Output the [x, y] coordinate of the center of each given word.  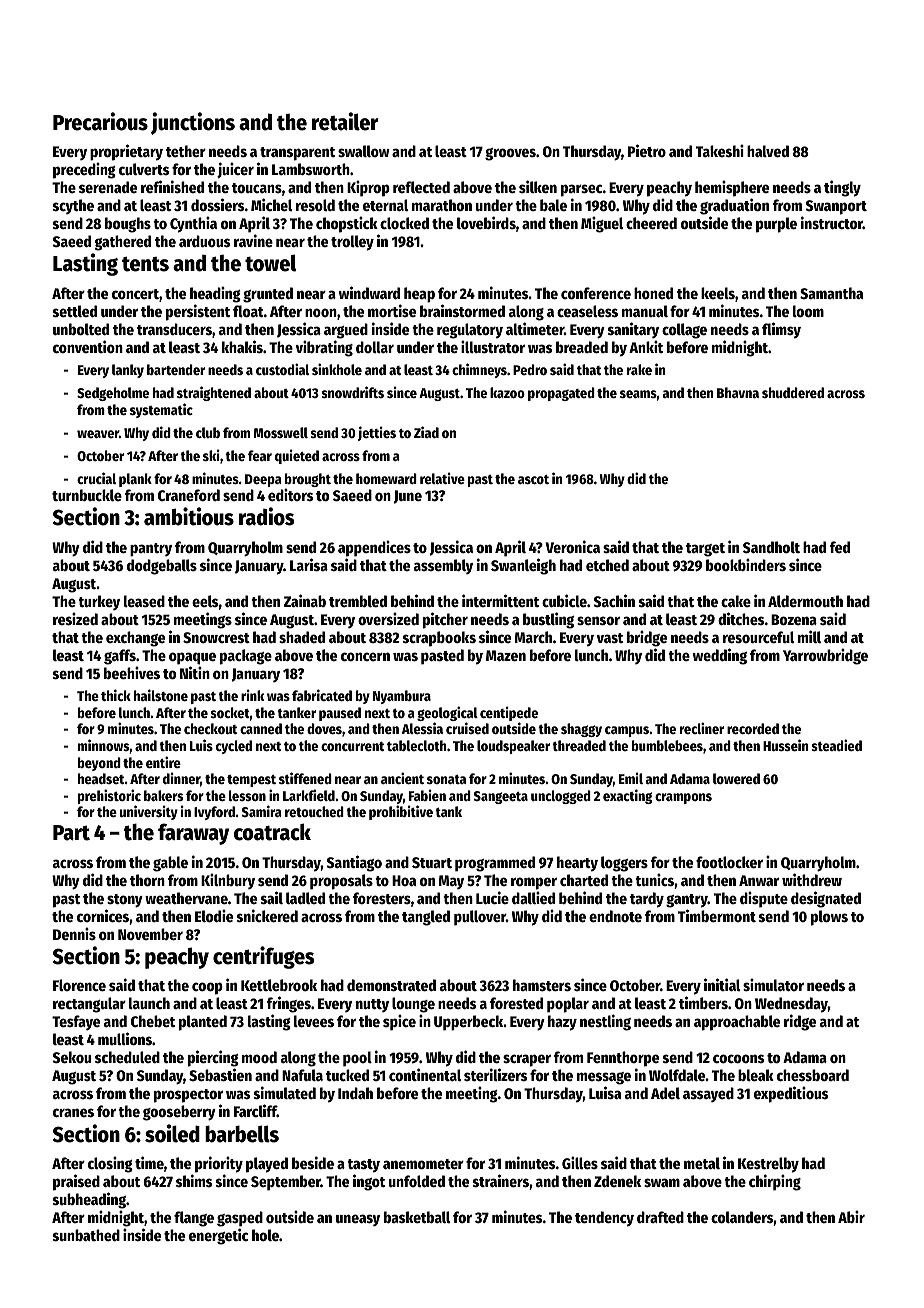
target [705, 550]
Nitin [195, 672]
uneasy [358, 1220]
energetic [218, 1236]
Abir [851, 1216]
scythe [73, 206]
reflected [421, 187]
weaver [98, 434]
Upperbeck [468, 1023]
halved [768, 151]
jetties [377, 433]
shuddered [793, 392]
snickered [267, 915]
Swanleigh [523, 566]
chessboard [813, 1075]
